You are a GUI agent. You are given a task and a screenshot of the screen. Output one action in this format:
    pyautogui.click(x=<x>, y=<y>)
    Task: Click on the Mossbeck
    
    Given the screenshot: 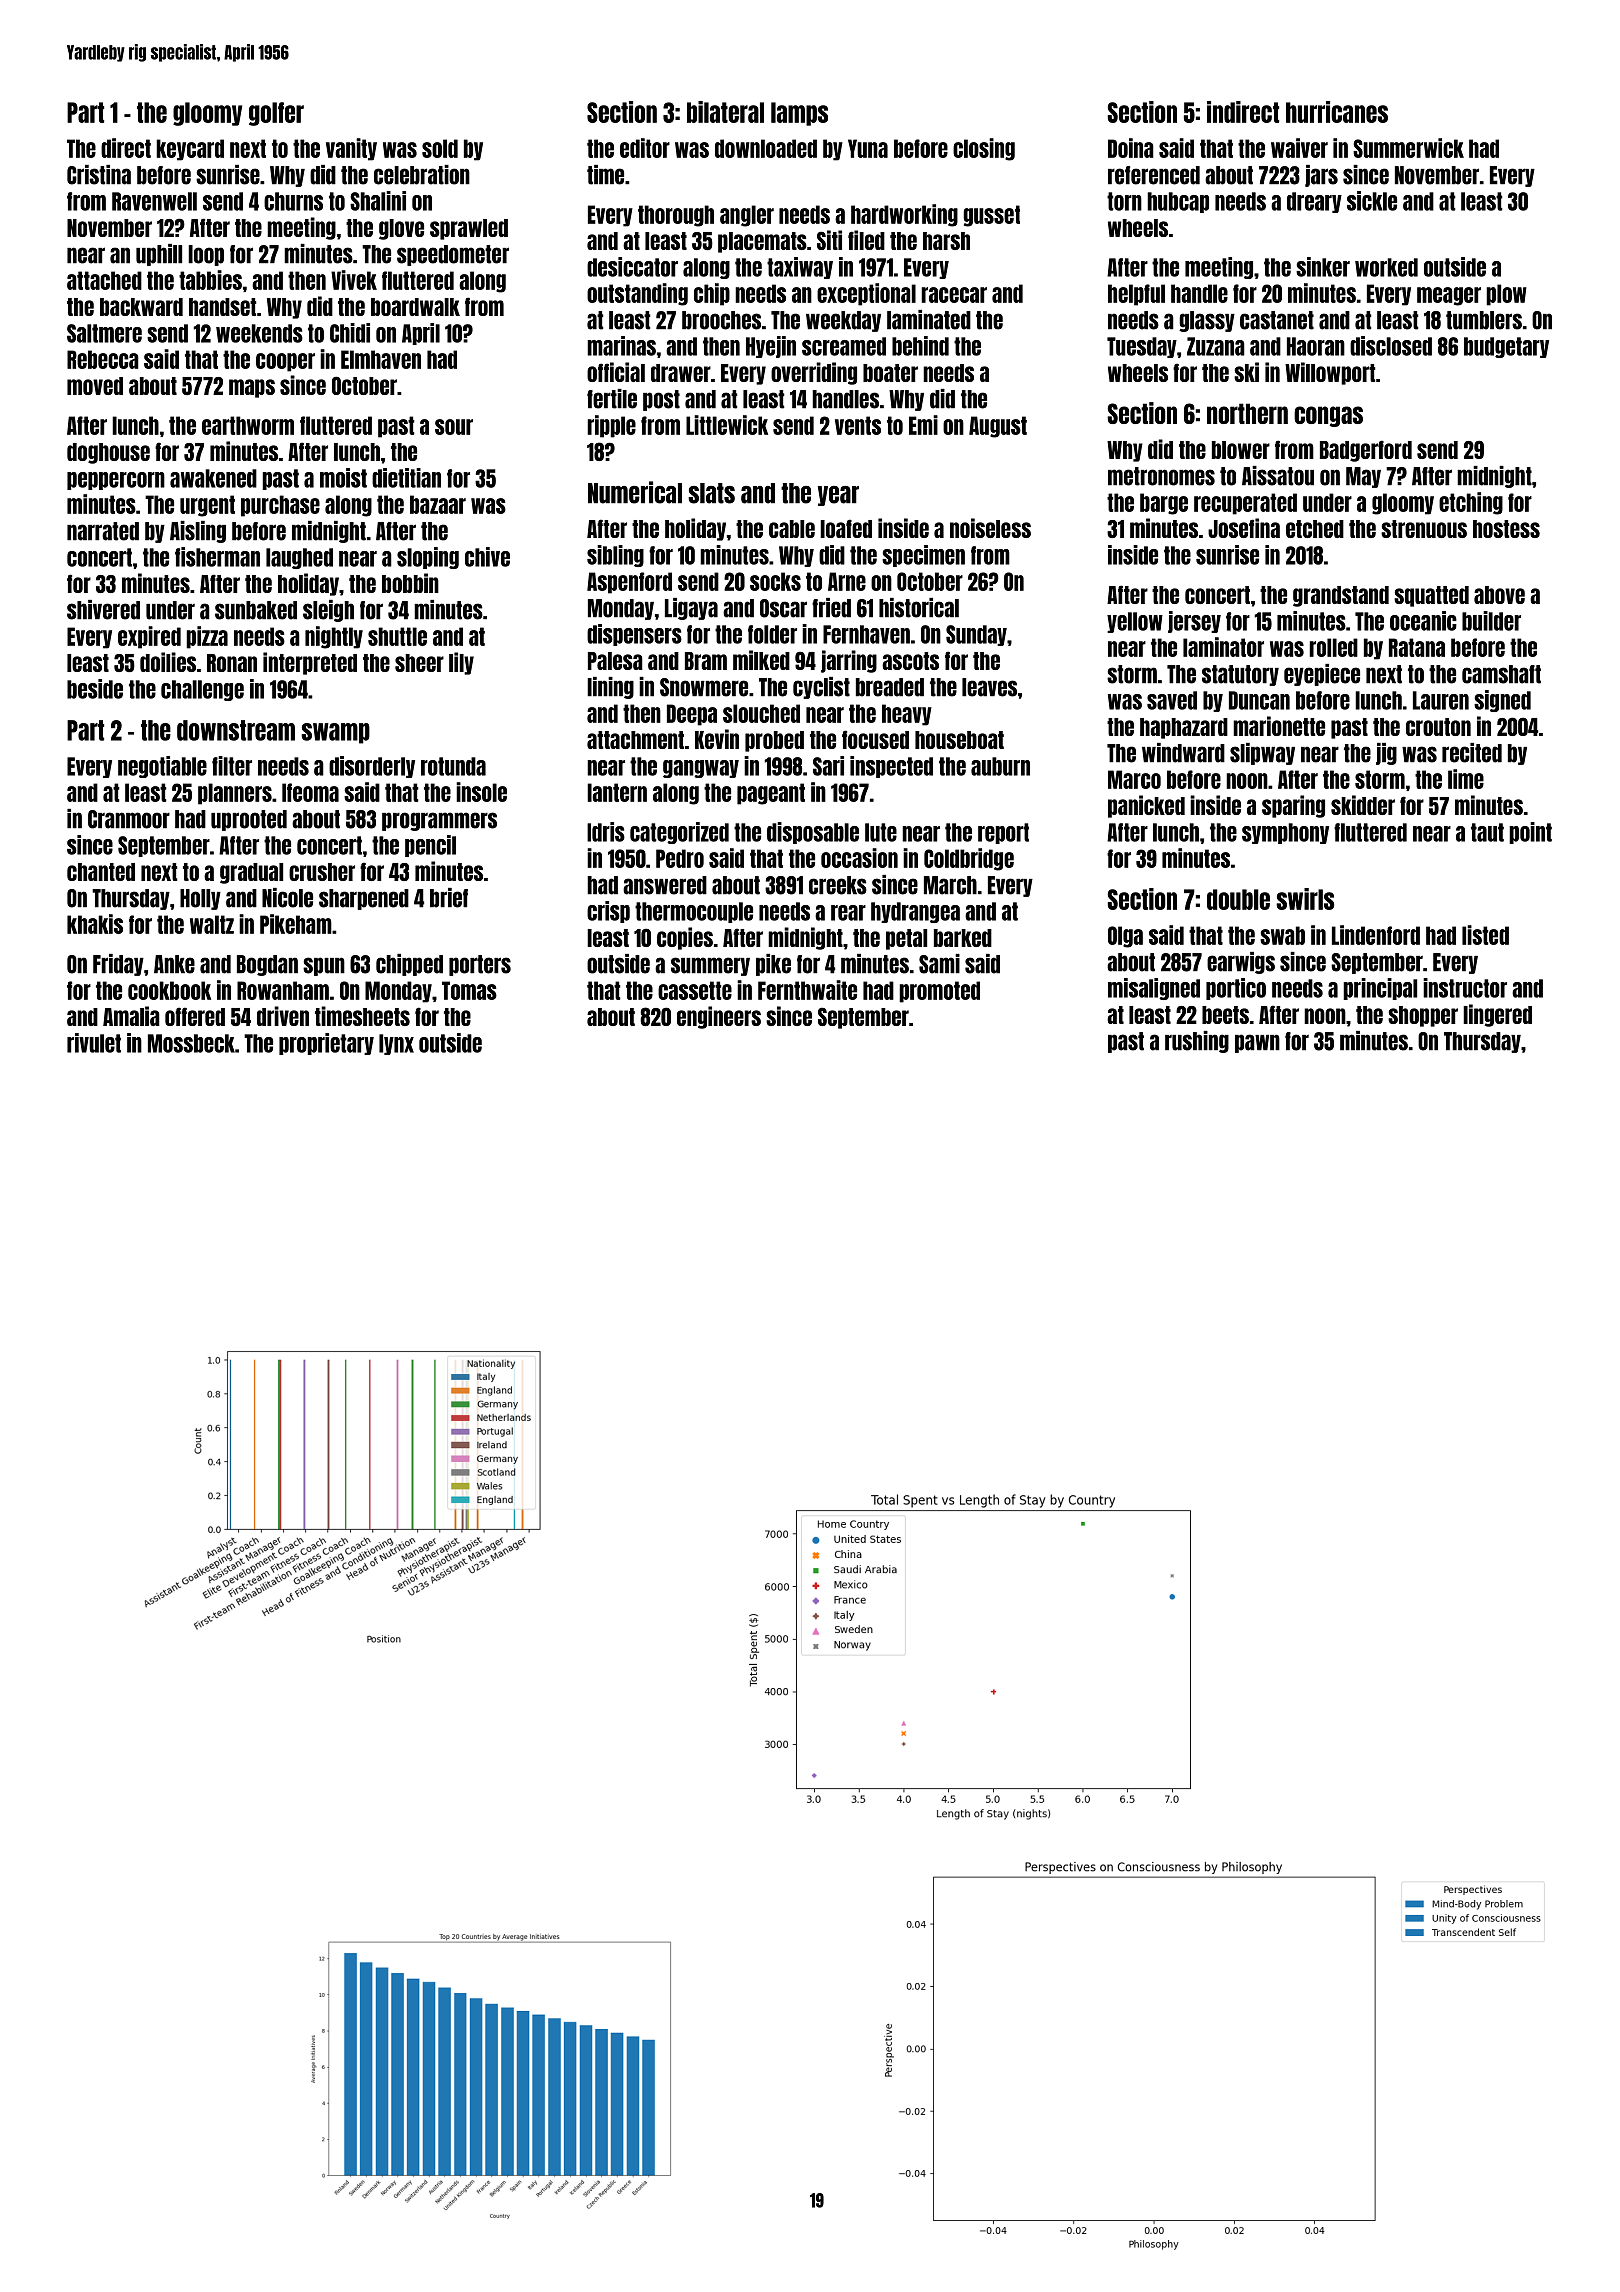 What is the action you would take?
    pyautogui.click(x=191, y=1043)
